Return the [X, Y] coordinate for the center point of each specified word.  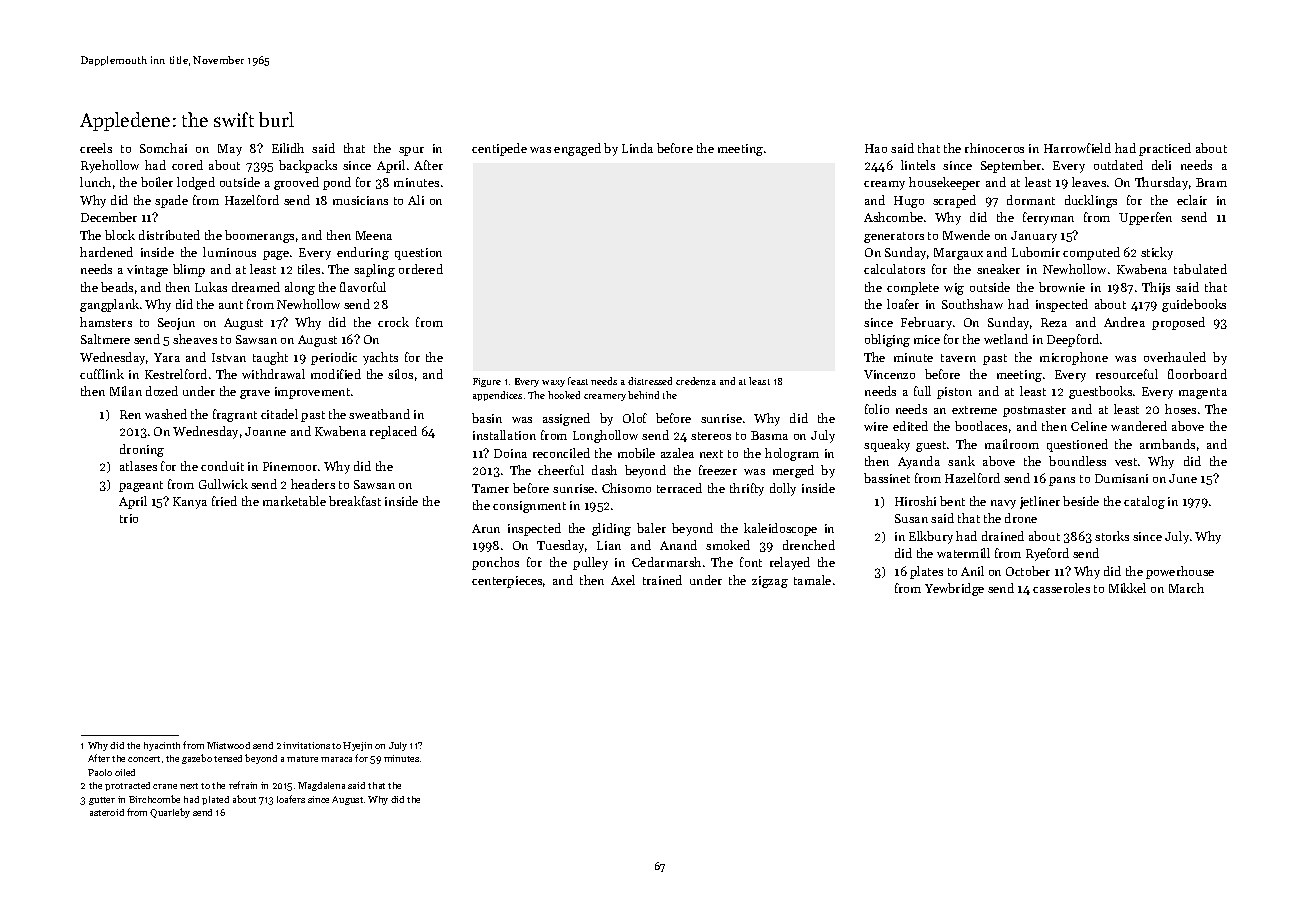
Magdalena [321, 786]
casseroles [1061, 588]
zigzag [770, 582]
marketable [294, 501]
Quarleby [170, 813]
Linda [637, 148]
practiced [1165, 149]
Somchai [163, 148]
